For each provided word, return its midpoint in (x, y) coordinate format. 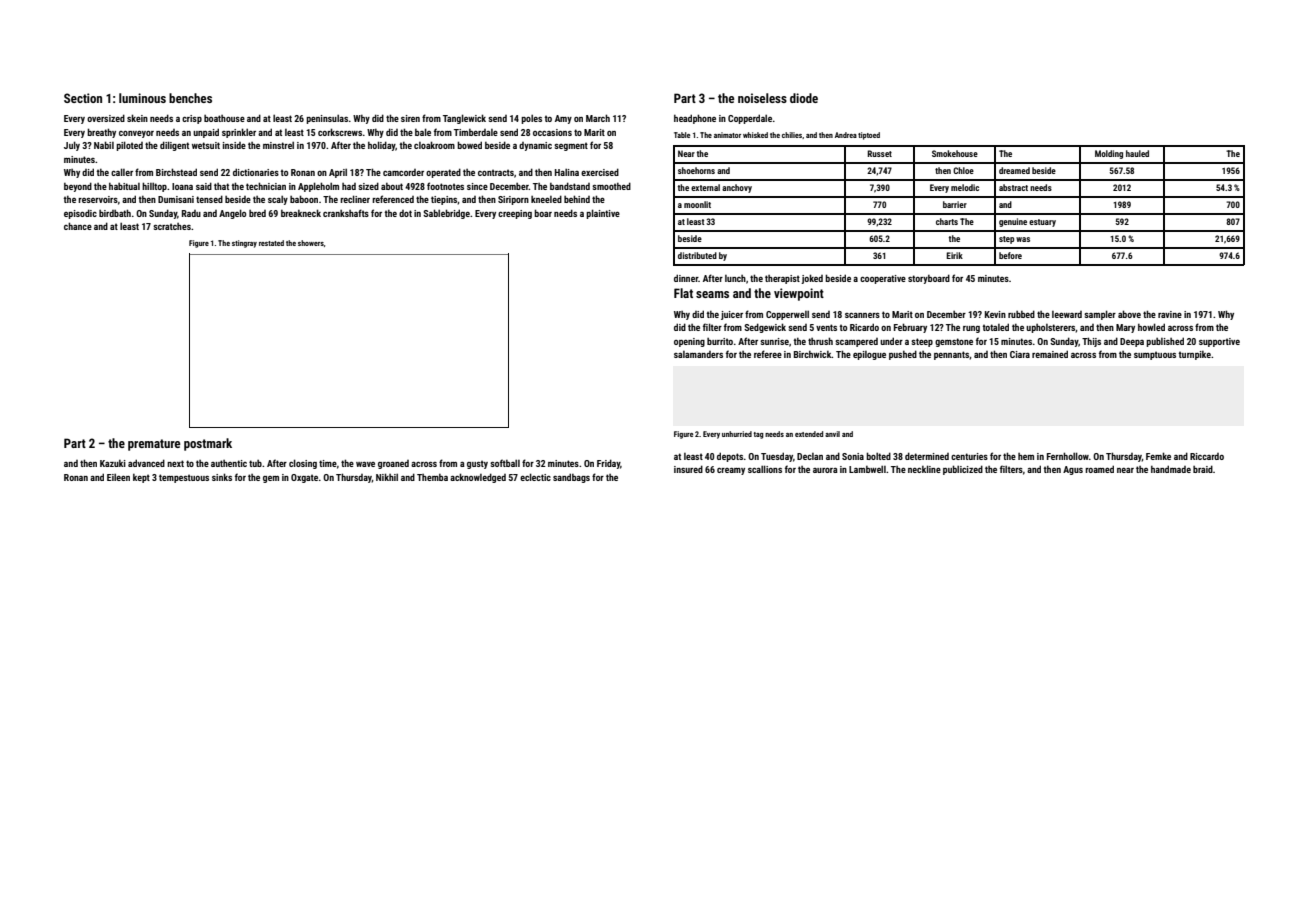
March (598, 118)
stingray (244, 244)
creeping (515, 214)
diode (804, 98)
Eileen (118, 477)
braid (1203, 469)
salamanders (698, 354)
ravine (1170, 314)
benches (190, 98)
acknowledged (478, 478)
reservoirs (98, 199)
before (1010, 255)
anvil (832, 434)
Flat (683, 293)
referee (768, 354)
